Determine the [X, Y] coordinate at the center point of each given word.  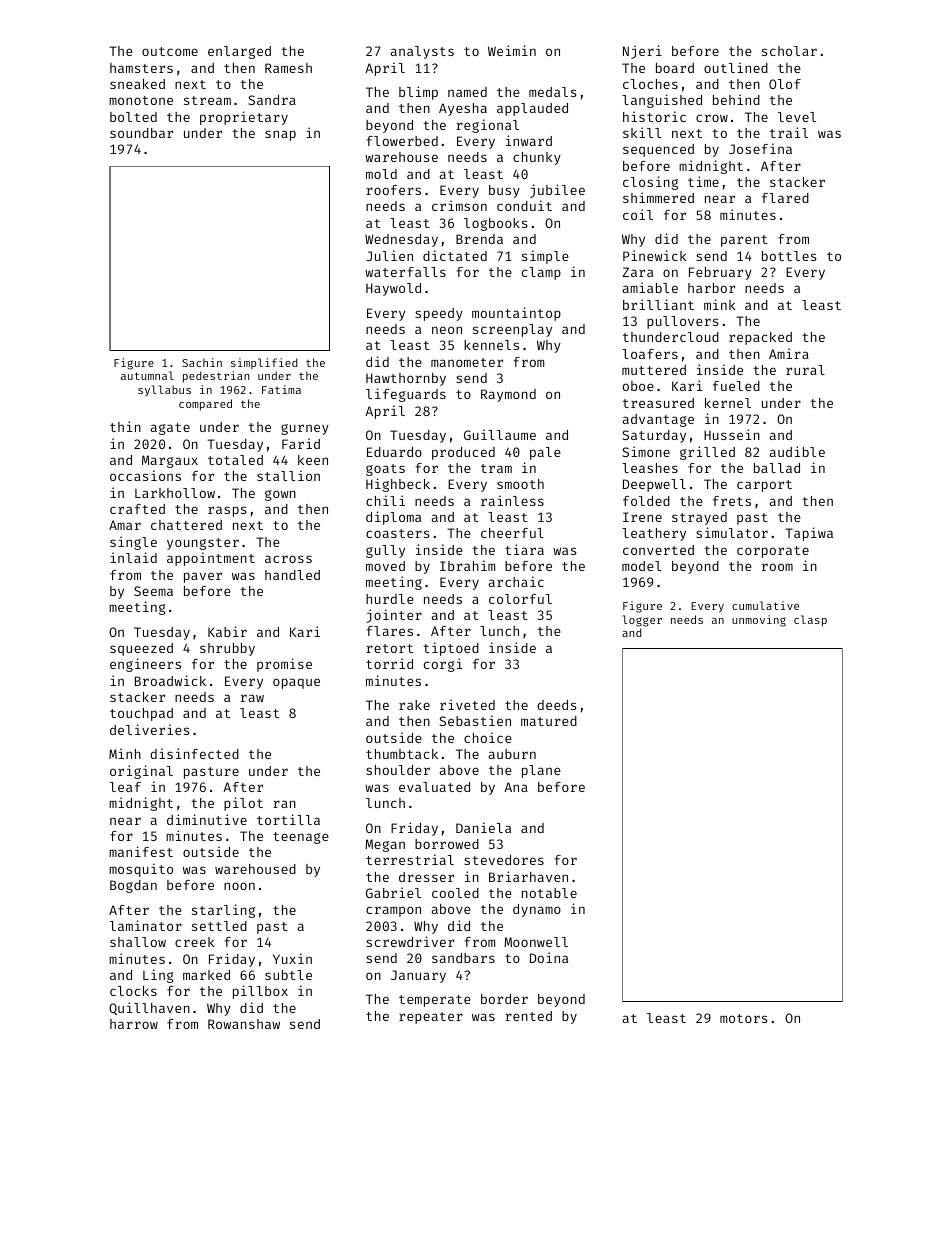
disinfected [194, 753]
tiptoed [451, 649]
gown [280, 495]
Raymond [508, 395]
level [797, 117]
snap [280, 135]
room [777, 567]
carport [764, 486]
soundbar [141, 133]
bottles [789, 256]
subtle [288, 975]
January [418, 976]
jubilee [557, 191]
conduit [524, 205]
